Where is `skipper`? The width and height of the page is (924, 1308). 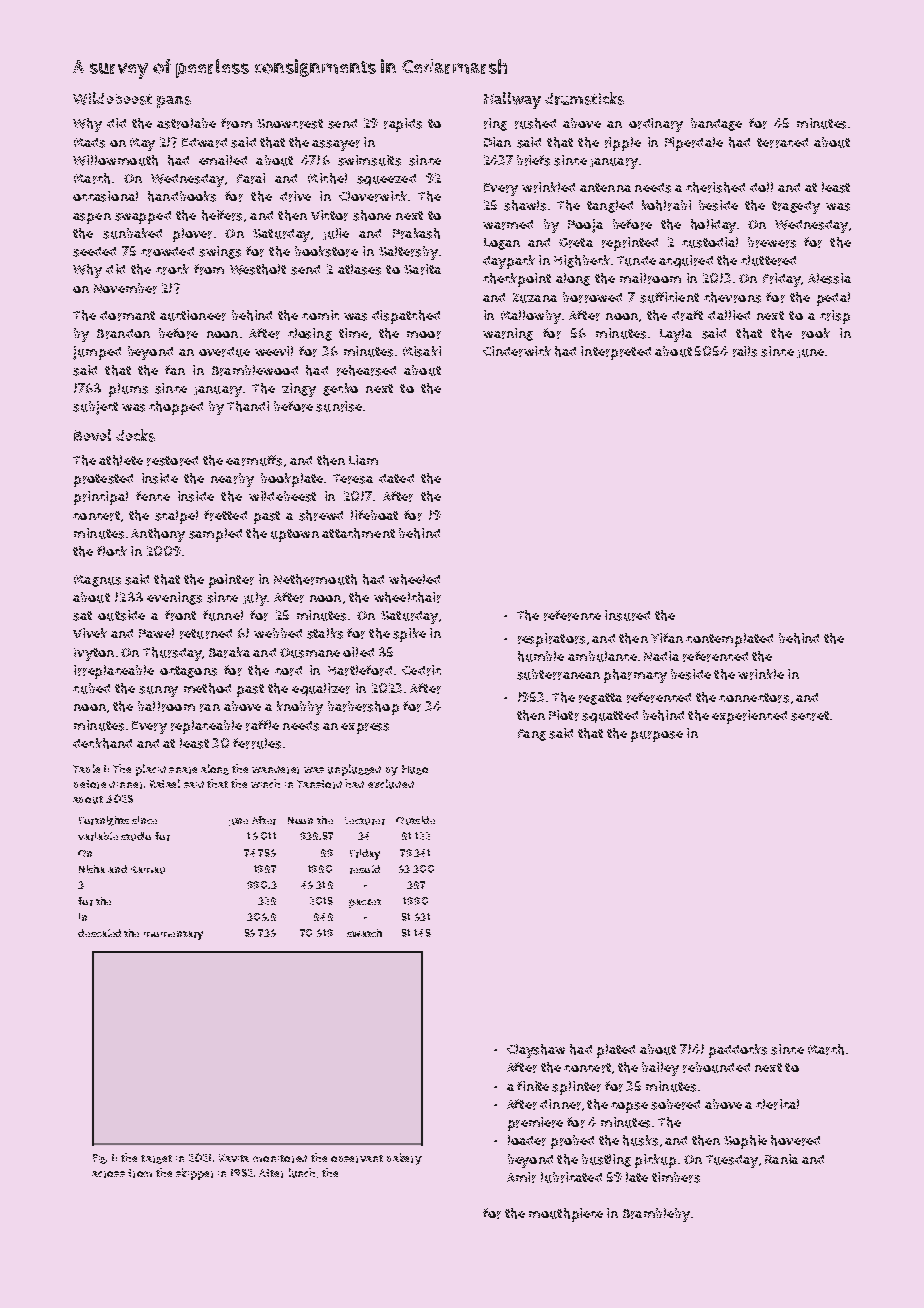
skipper is located at coordinates (194, 1174).
